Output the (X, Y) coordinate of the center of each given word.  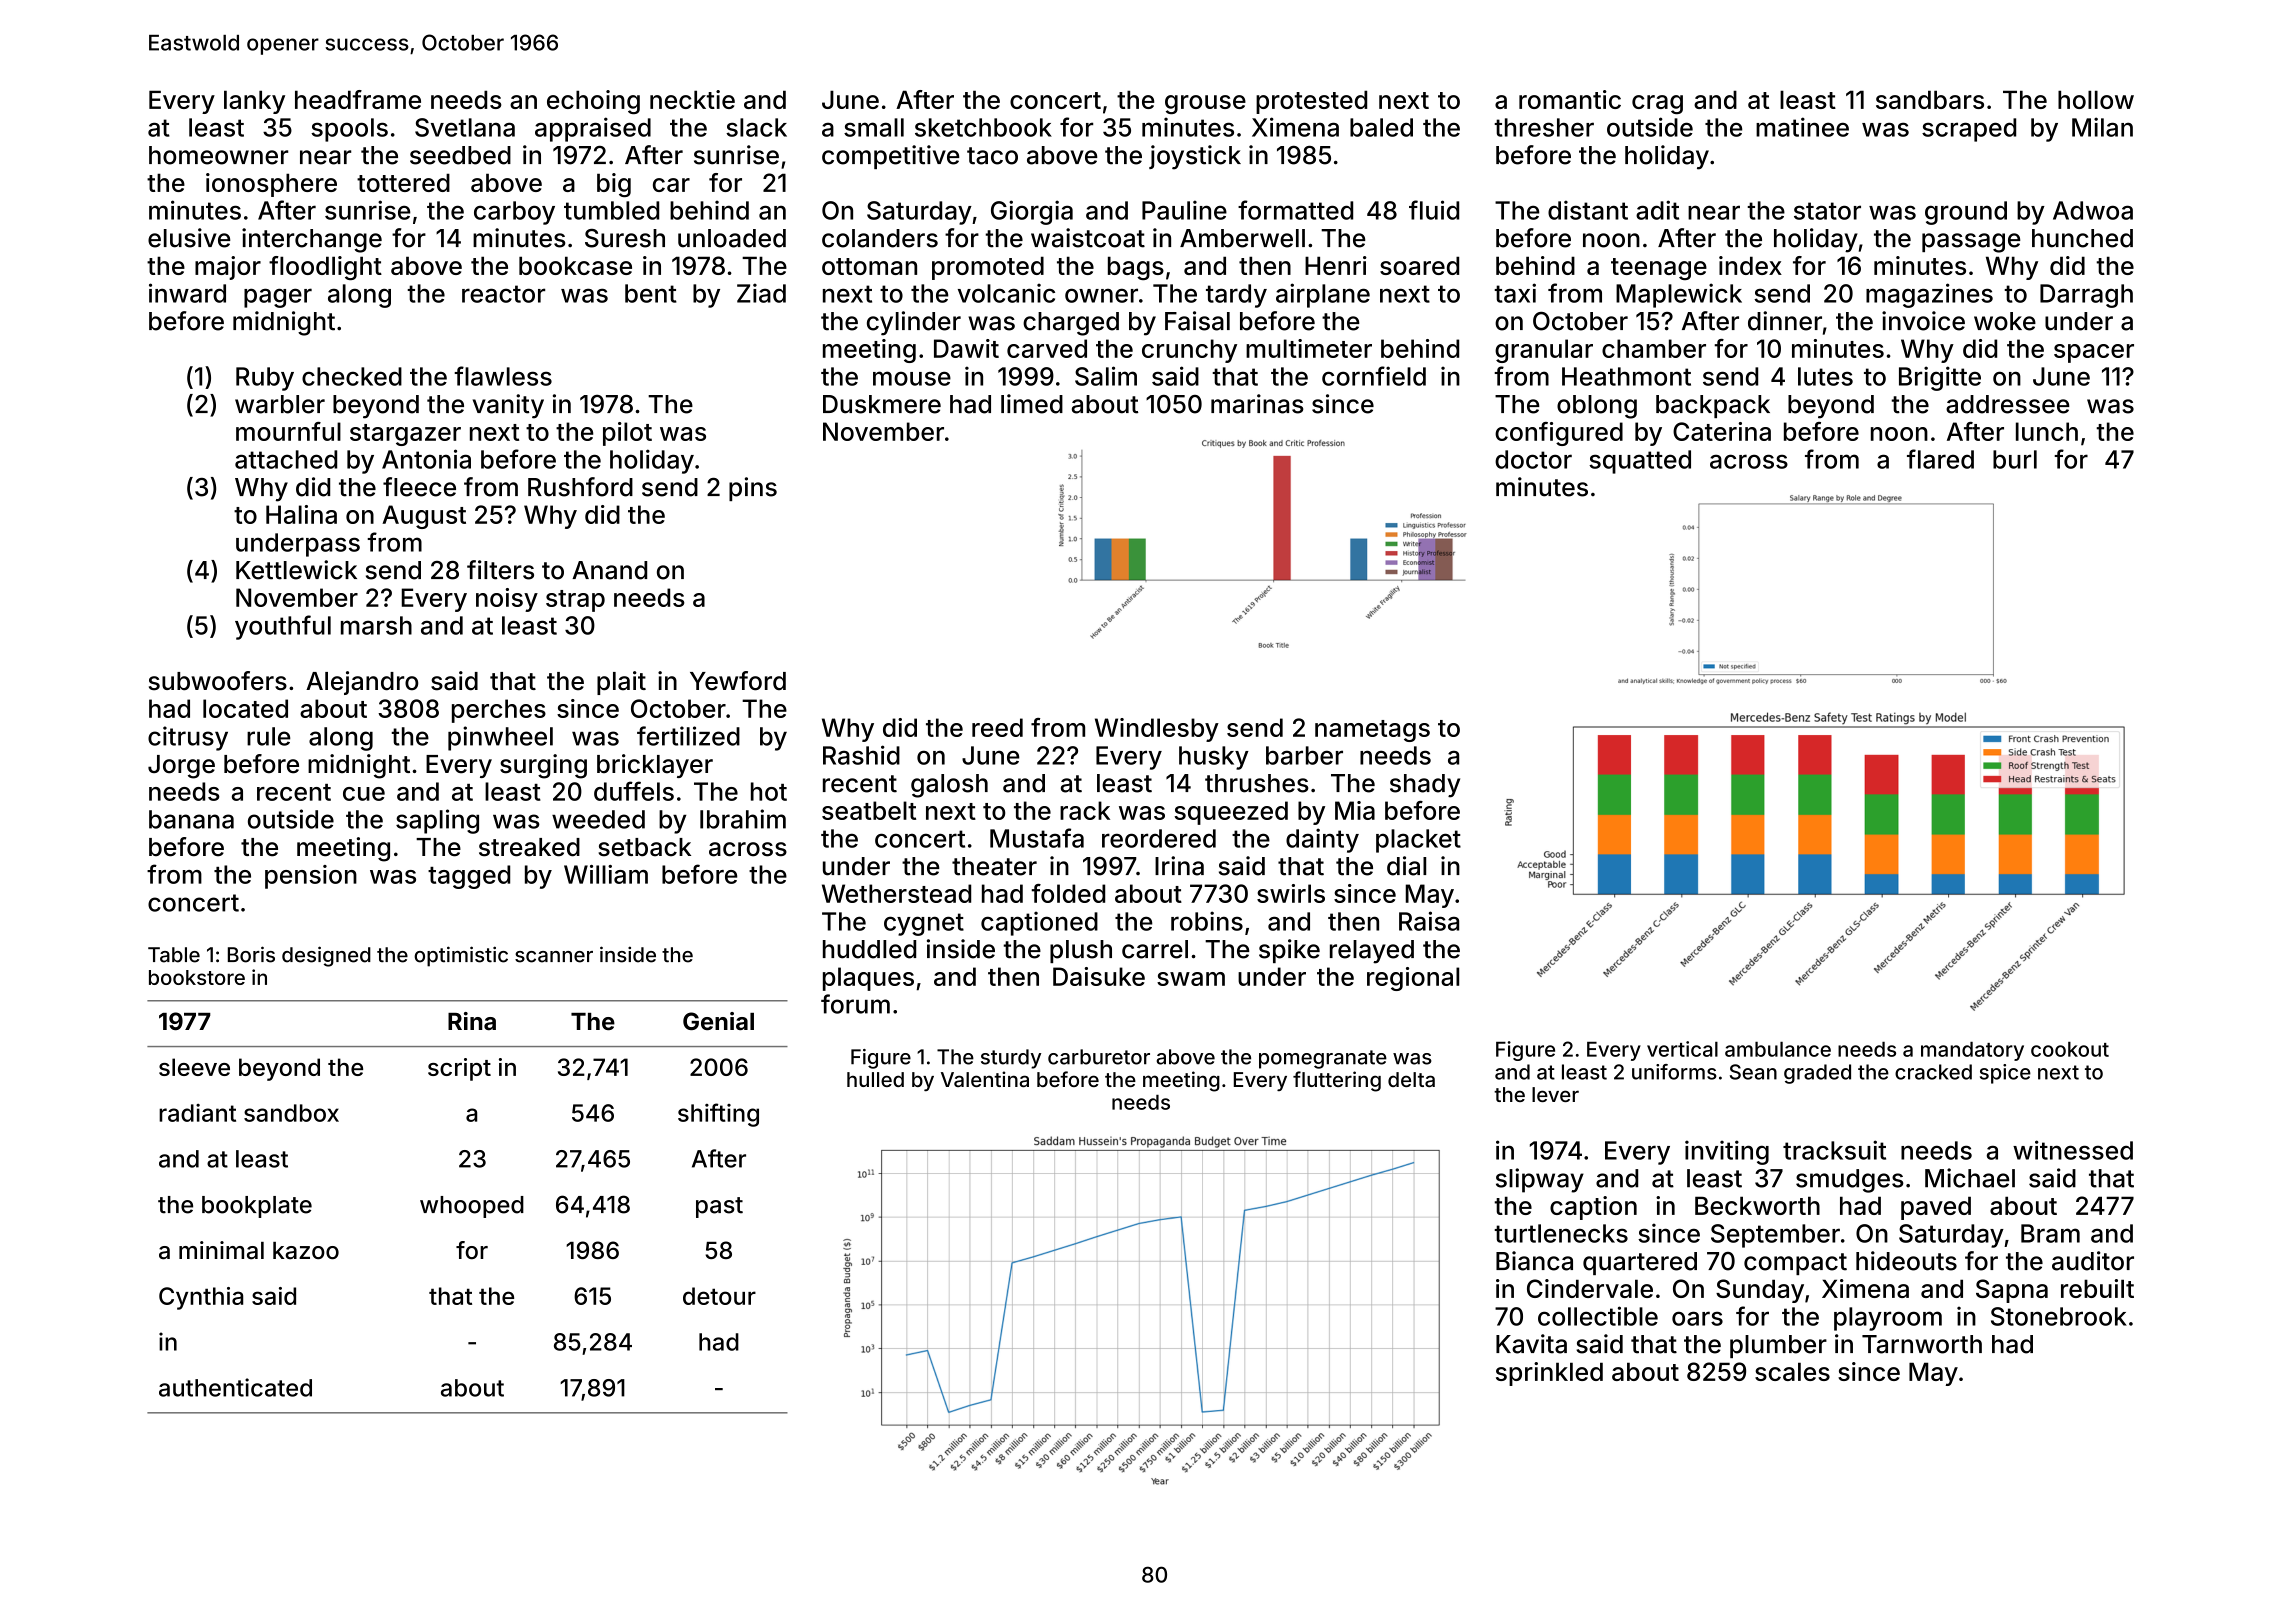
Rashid (861, 755)
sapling (437, 821)
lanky (254, 102)
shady (1425, 786)
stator (1827, 211)
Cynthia (201, 1298)
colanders (880, 238)
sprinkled (1549, 1374)
